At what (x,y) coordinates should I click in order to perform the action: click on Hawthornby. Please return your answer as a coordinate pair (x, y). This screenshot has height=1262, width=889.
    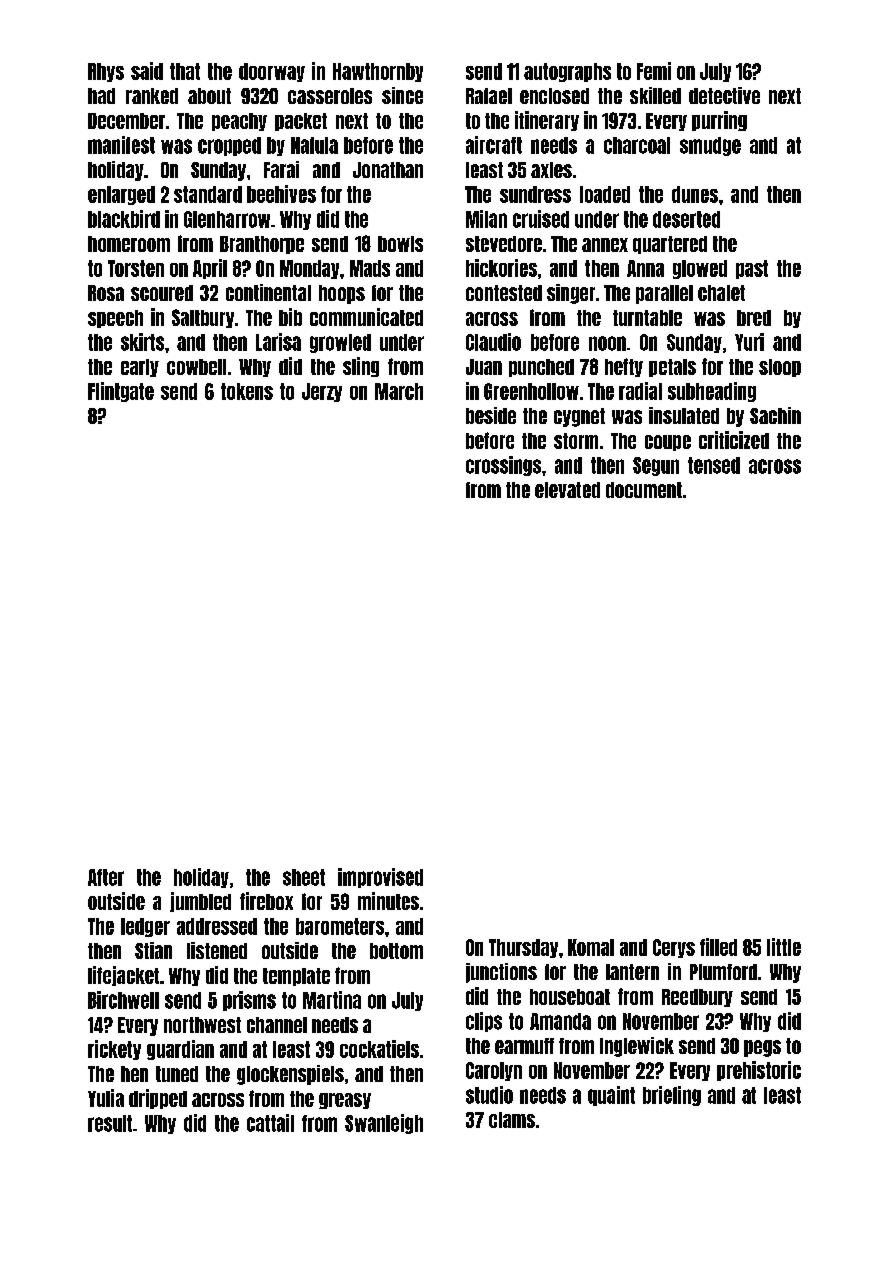
    Looking at the image, I should click on (378, 72).
